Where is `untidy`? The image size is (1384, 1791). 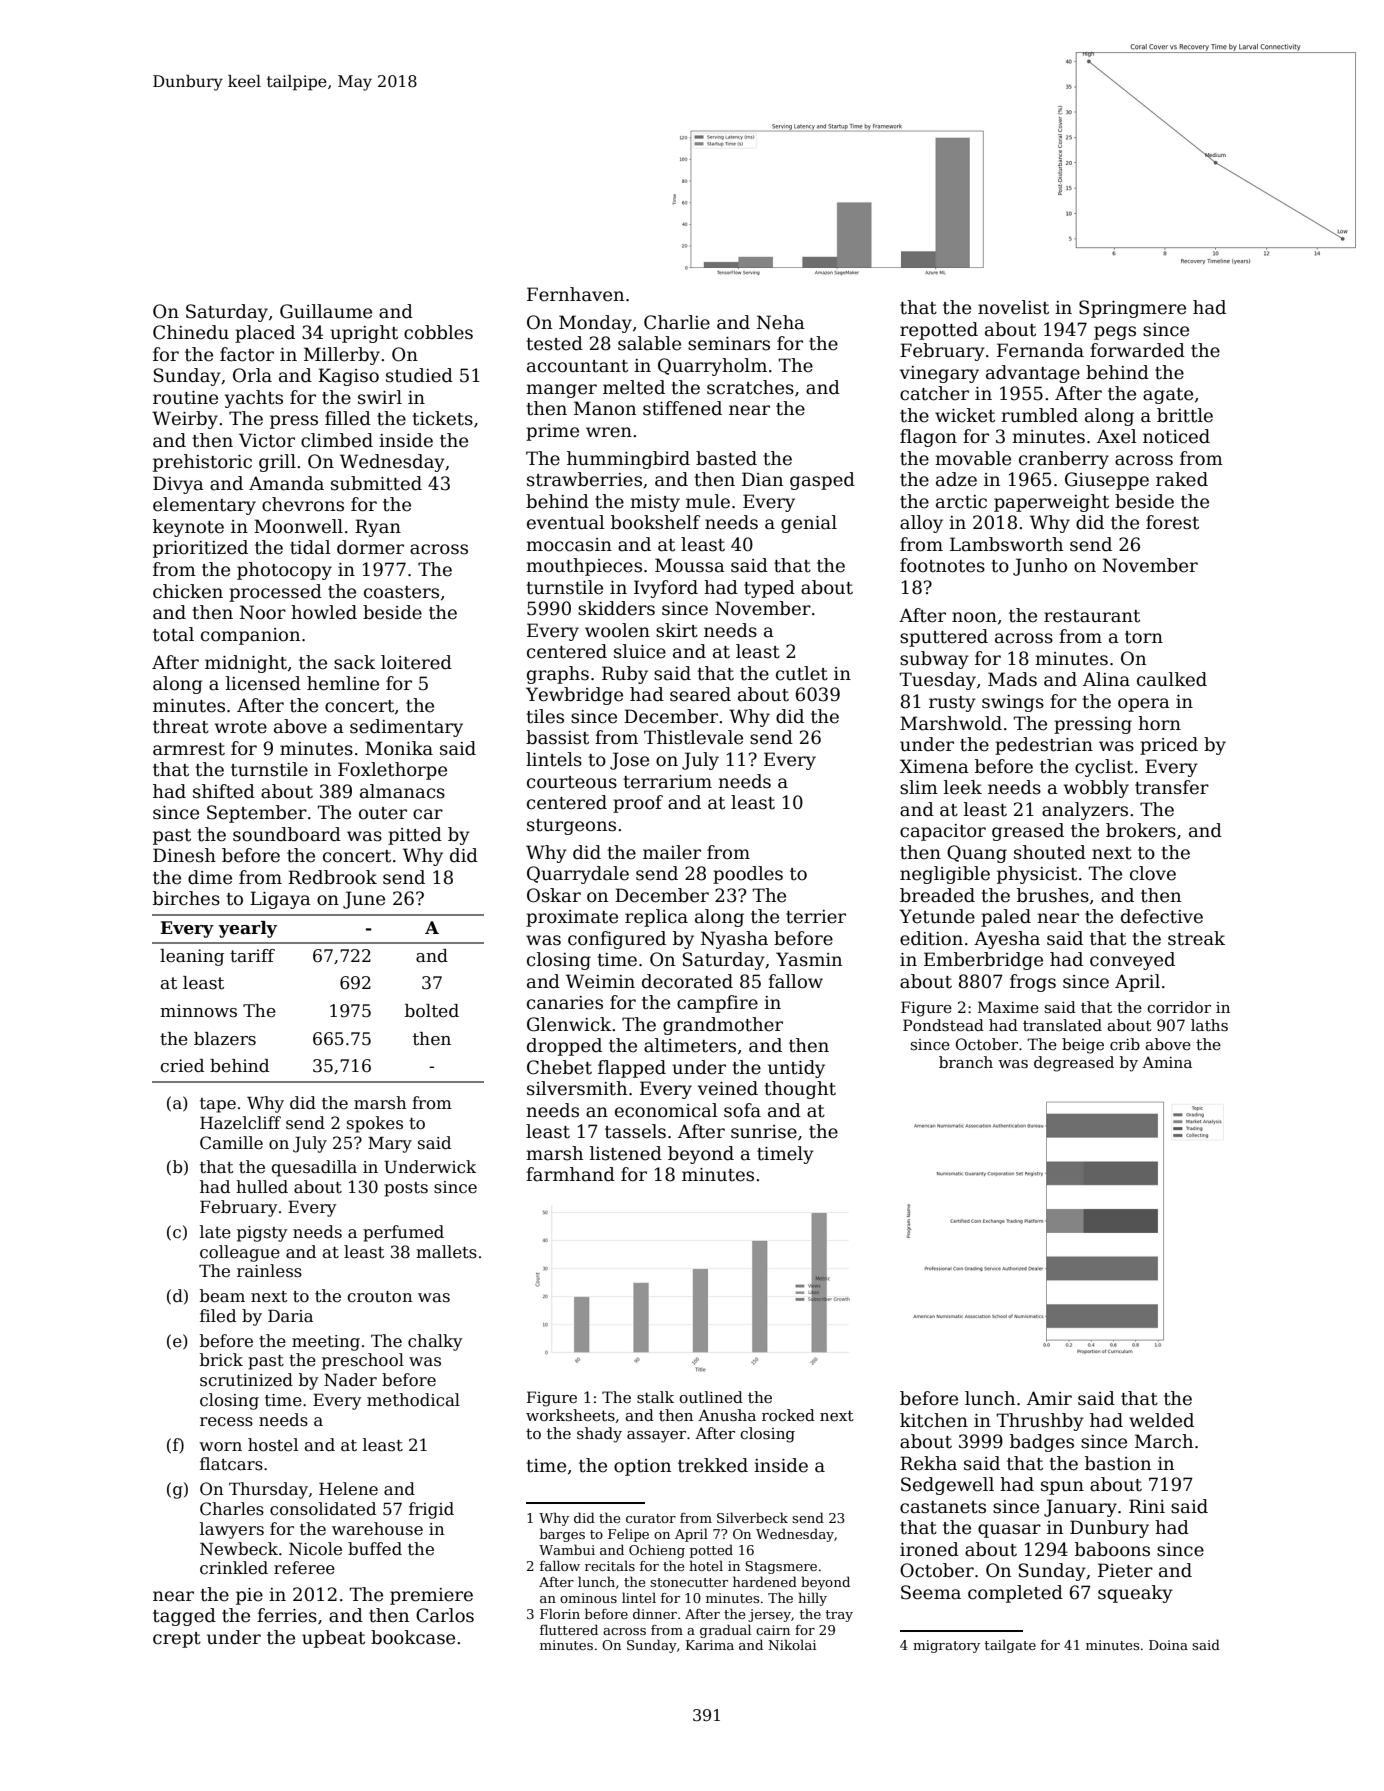 untidy is located at coordinates (796, 1069).
